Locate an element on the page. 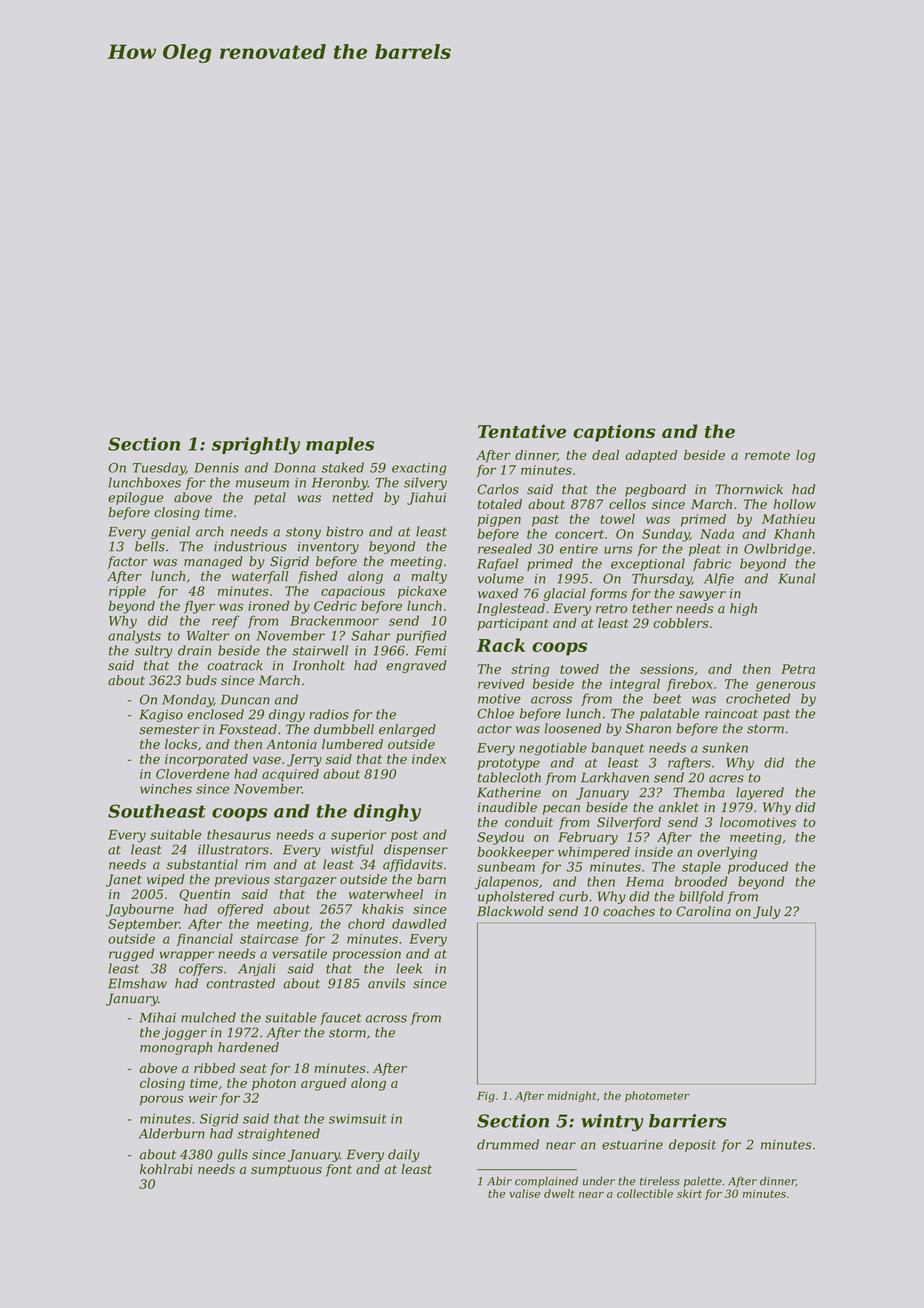 The height and width of the page is (1308, 924). Blackwold is located at coordinates (510, 911).
